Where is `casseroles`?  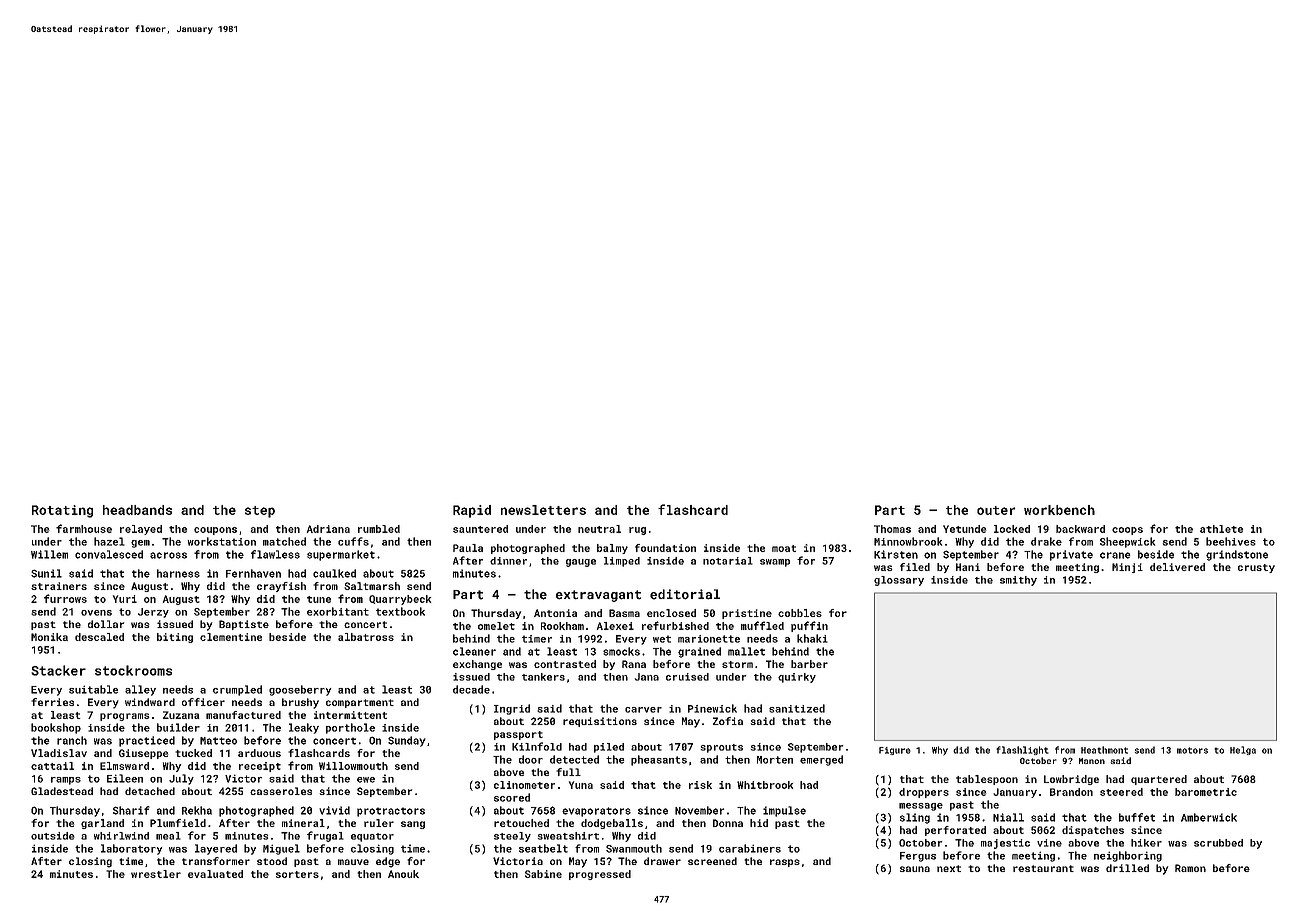 casseroles is located at coordinates (281, 791).
